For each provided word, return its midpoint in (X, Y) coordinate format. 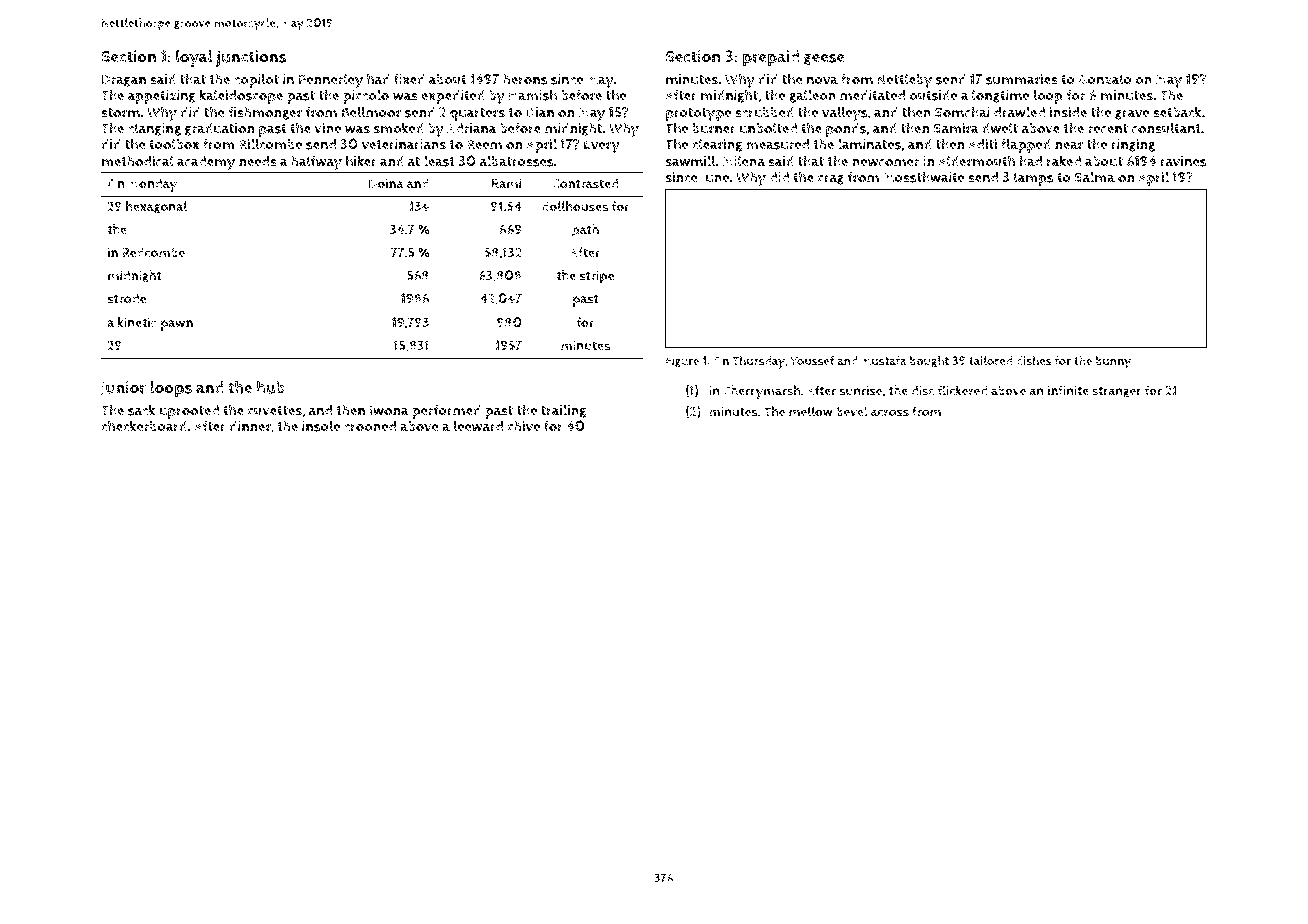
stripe (596, 277)
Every (602, 146)
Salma (1095, 177)
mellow (811, 411)
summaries (1022, 79)
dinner (250, 426)
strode (126, 298)
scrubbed (764, 112)
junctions (251, 58)
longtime (1000, 96)
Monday (152, 185)
